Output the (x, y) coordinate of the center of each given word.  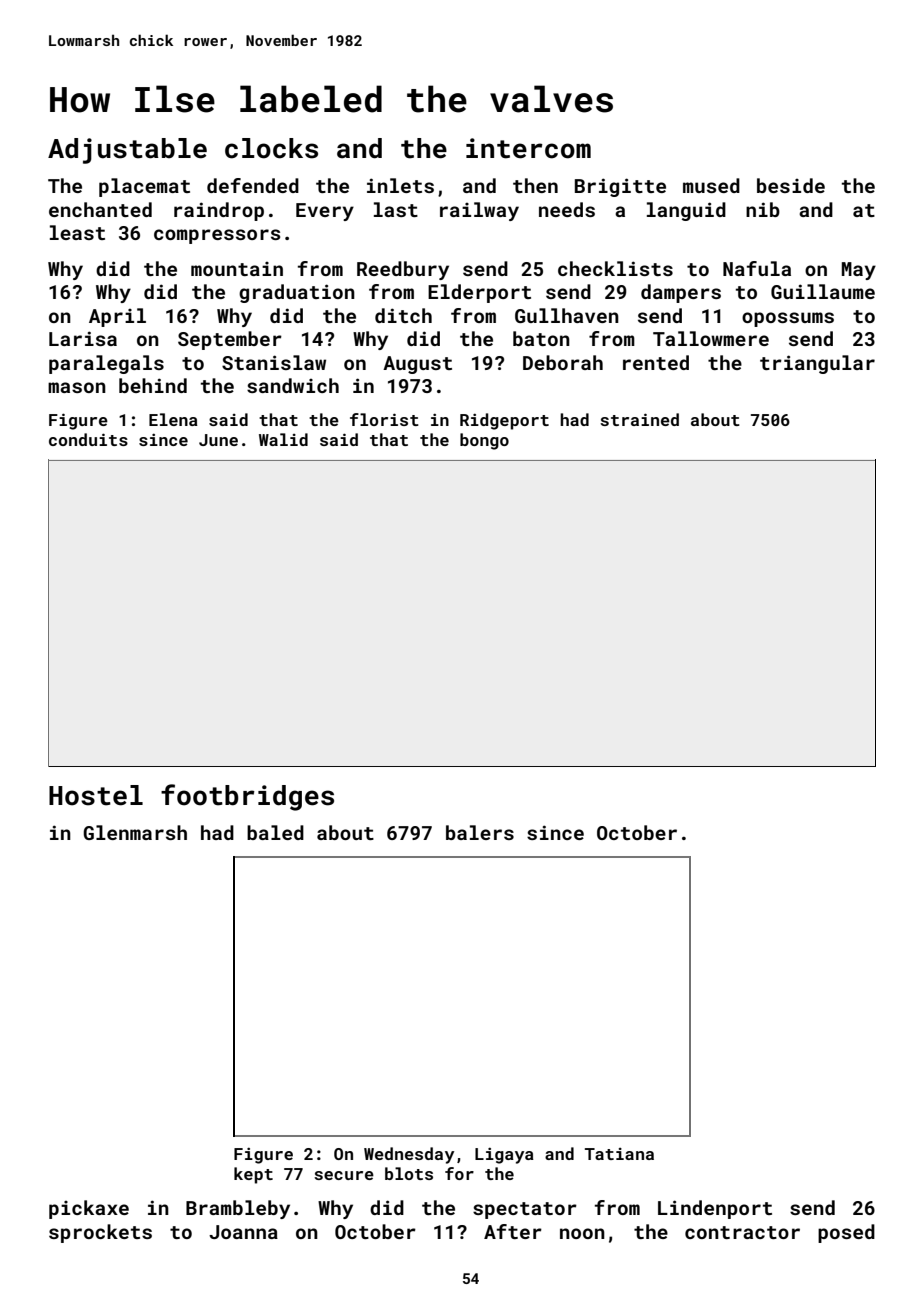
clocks (271, 148)
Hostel (96, 795)
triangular (817, 364)
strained (639, 419)
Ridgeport (504, 421)
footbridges (247, 797)
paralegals (106, 364)
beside (791, 185)
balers (480, 832)
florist (384, 419)
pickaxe (89, 1209)
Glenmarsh (135, 832)
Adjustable (127, 151)
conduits (88, 439)
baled (275, 832)
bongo (484, 441)
